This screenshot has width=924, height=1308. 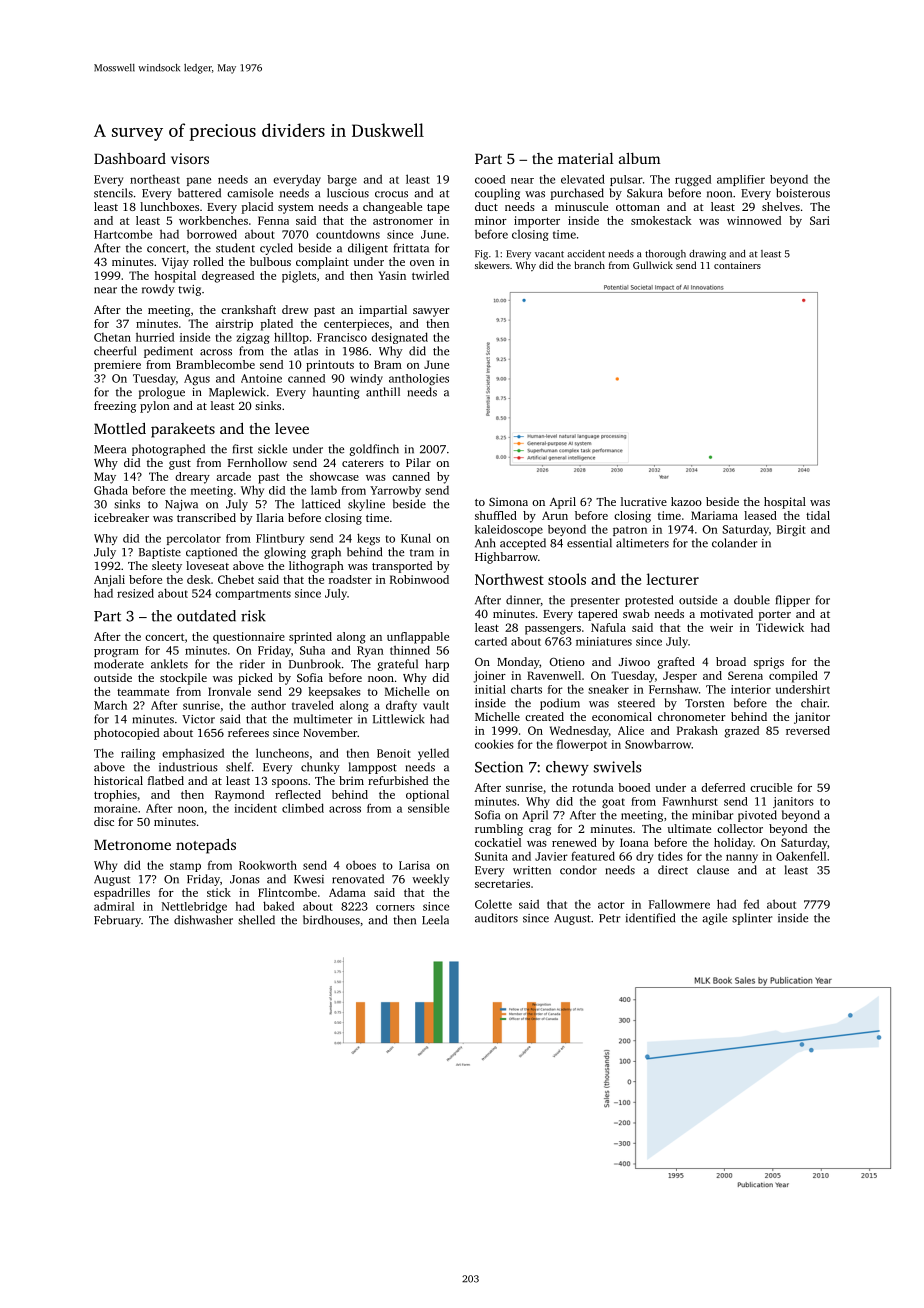 I want to click on luscious, so click(x=348, y=193).
